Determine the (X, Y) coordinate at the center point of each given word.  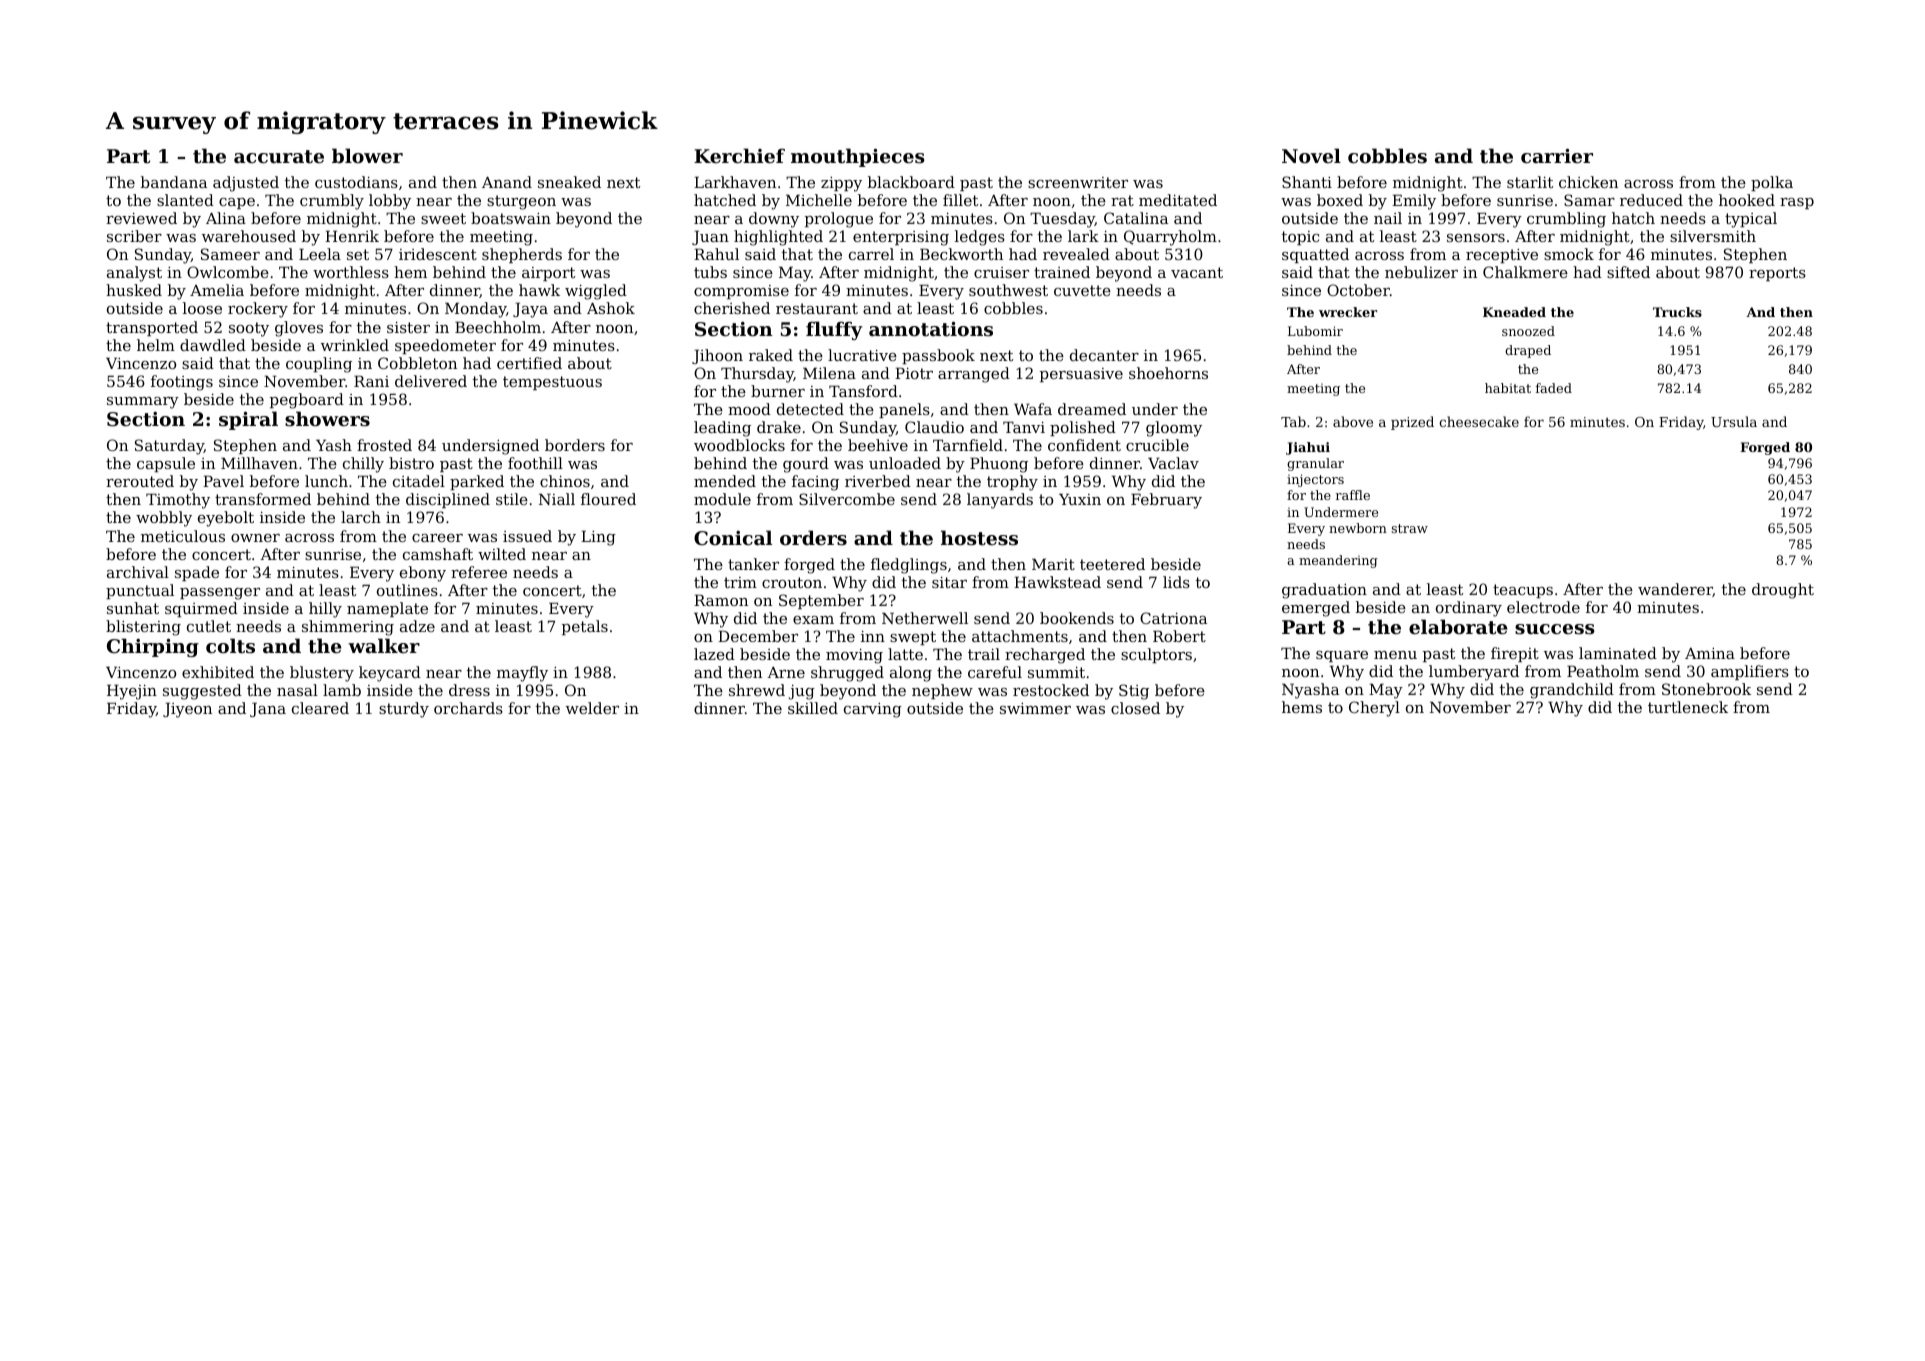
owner (255, 538)
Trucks (1677, 312)
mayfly (522, 674)
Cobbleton (417, 363)
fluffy (834, 330)
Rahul (716, 254)
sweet (443, 218)
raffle (1353, 495)
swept (913, 638)
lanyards (1000, 501)
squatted (1315, 255)
